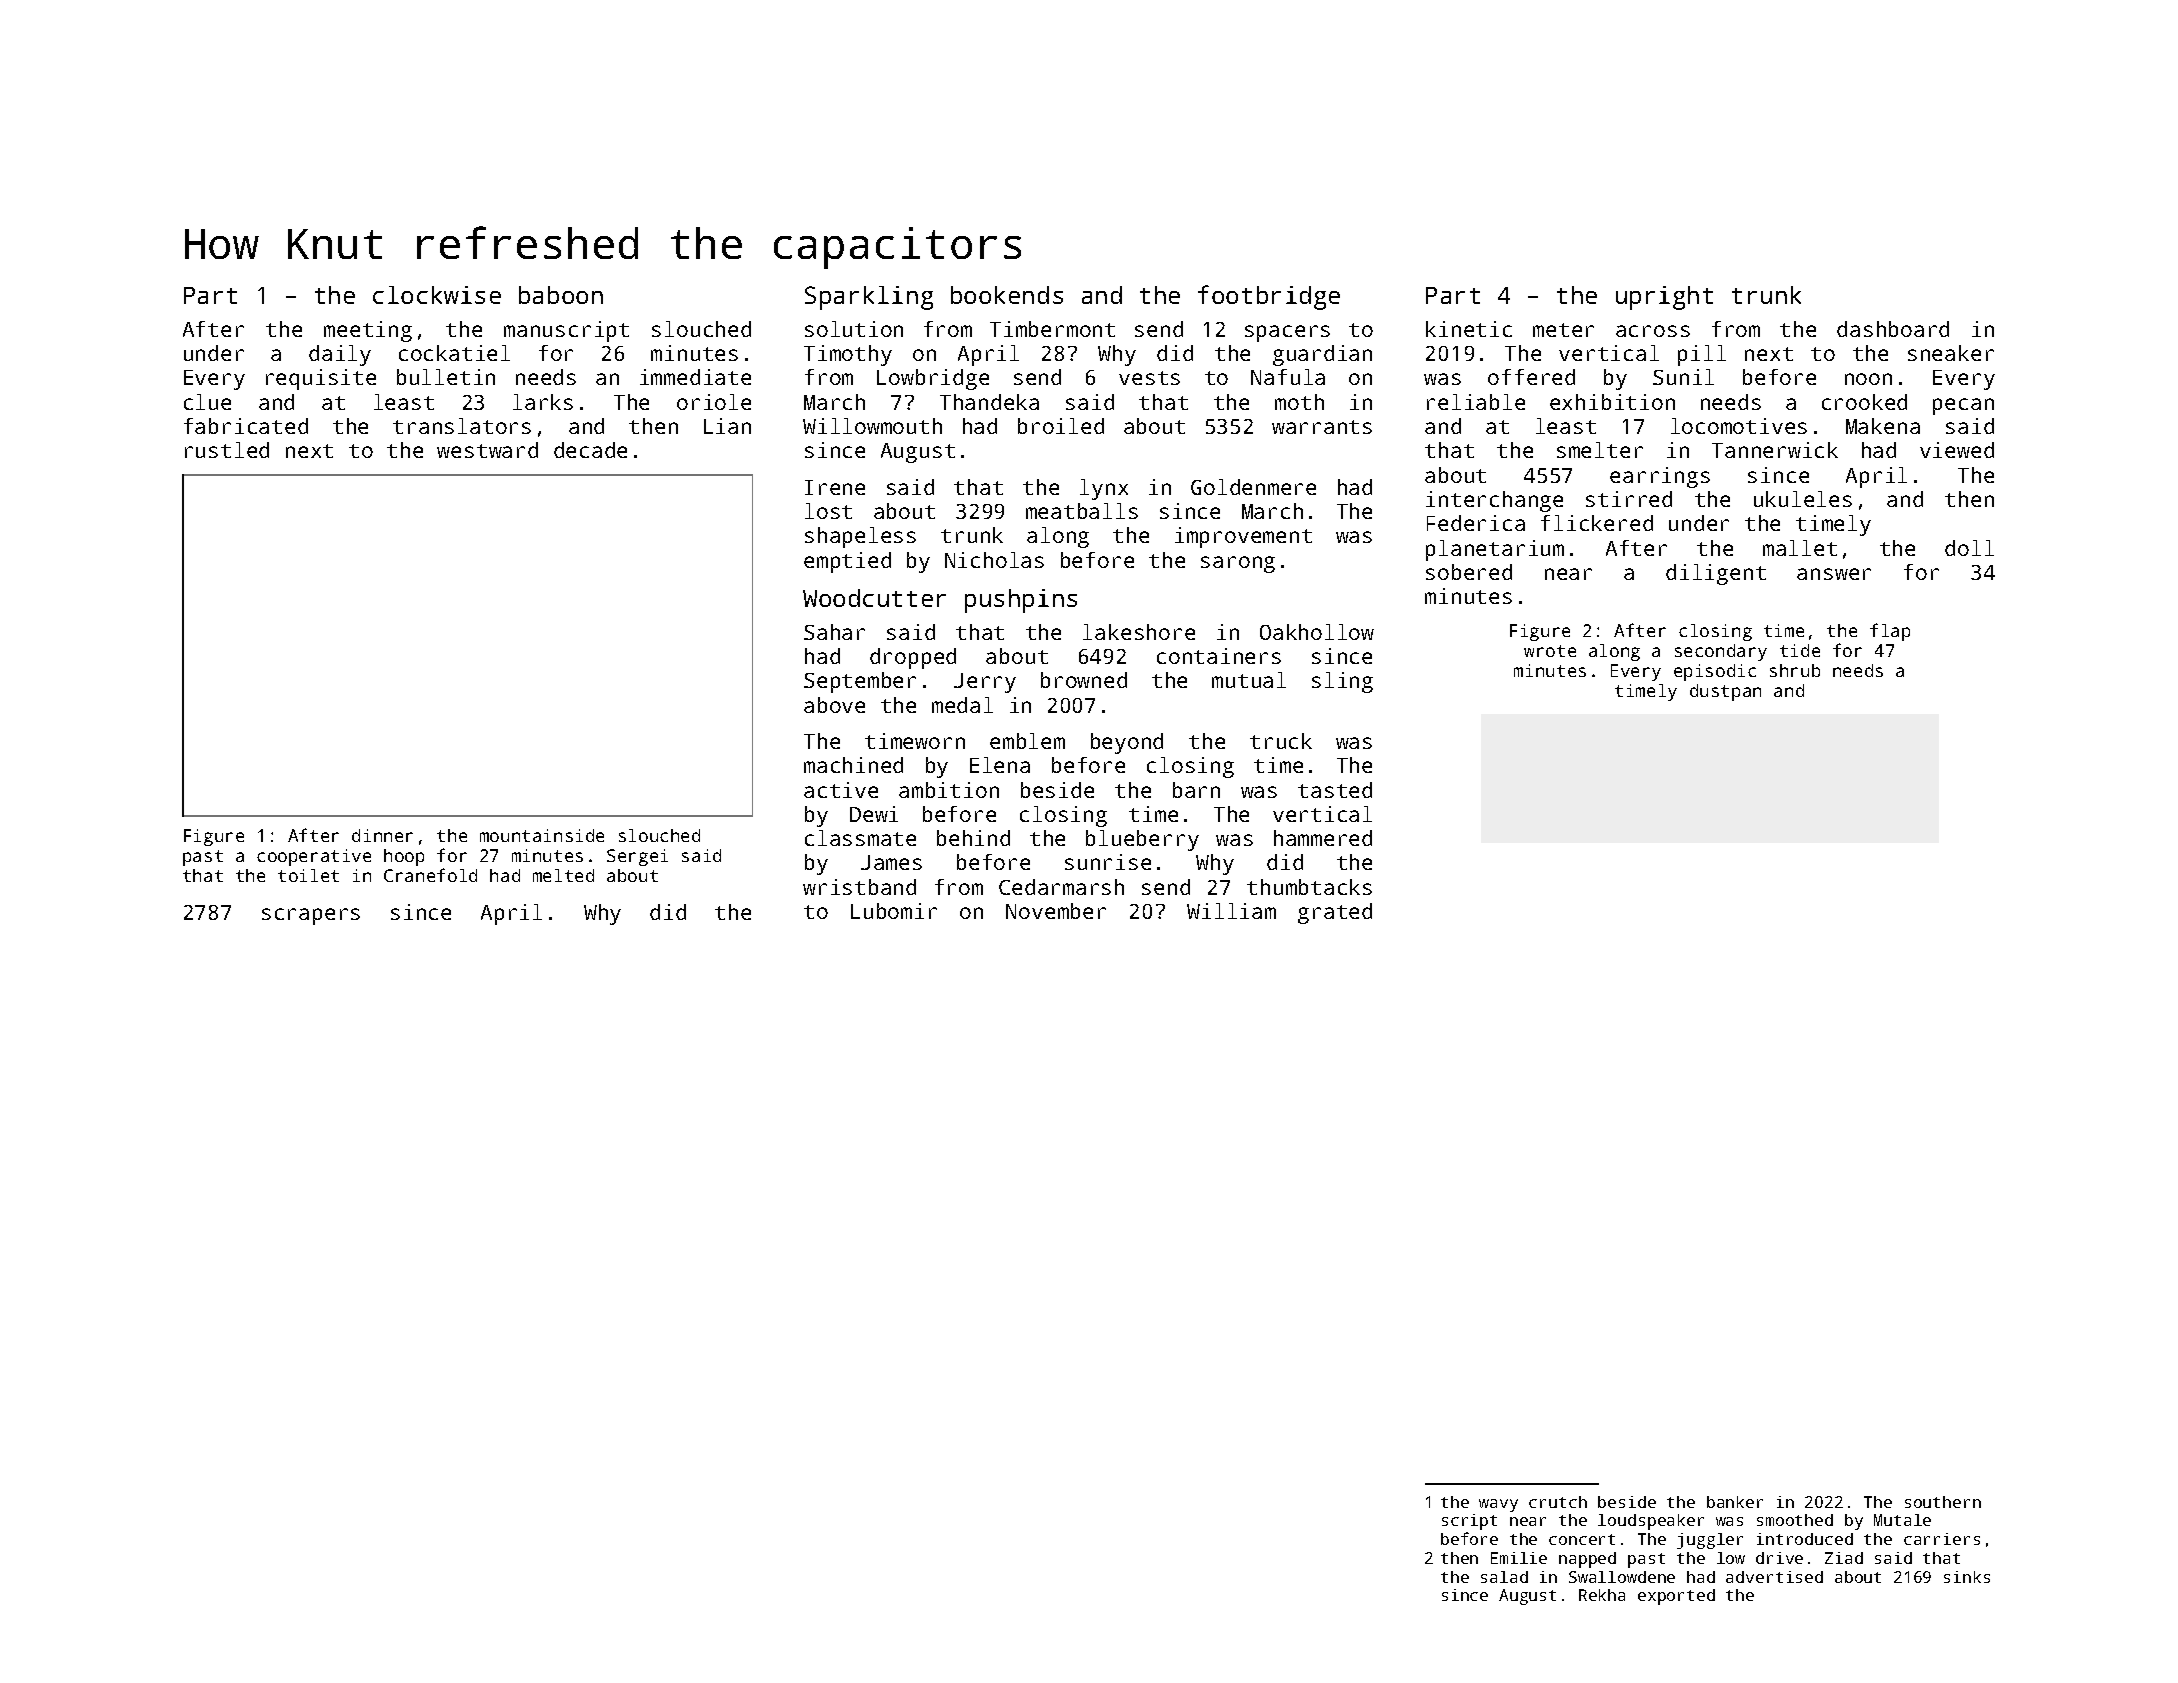 This document has width=2178, height=1683. Describe the element at coordinates (1735, 1502) in the document. I see `banker` at that location.
